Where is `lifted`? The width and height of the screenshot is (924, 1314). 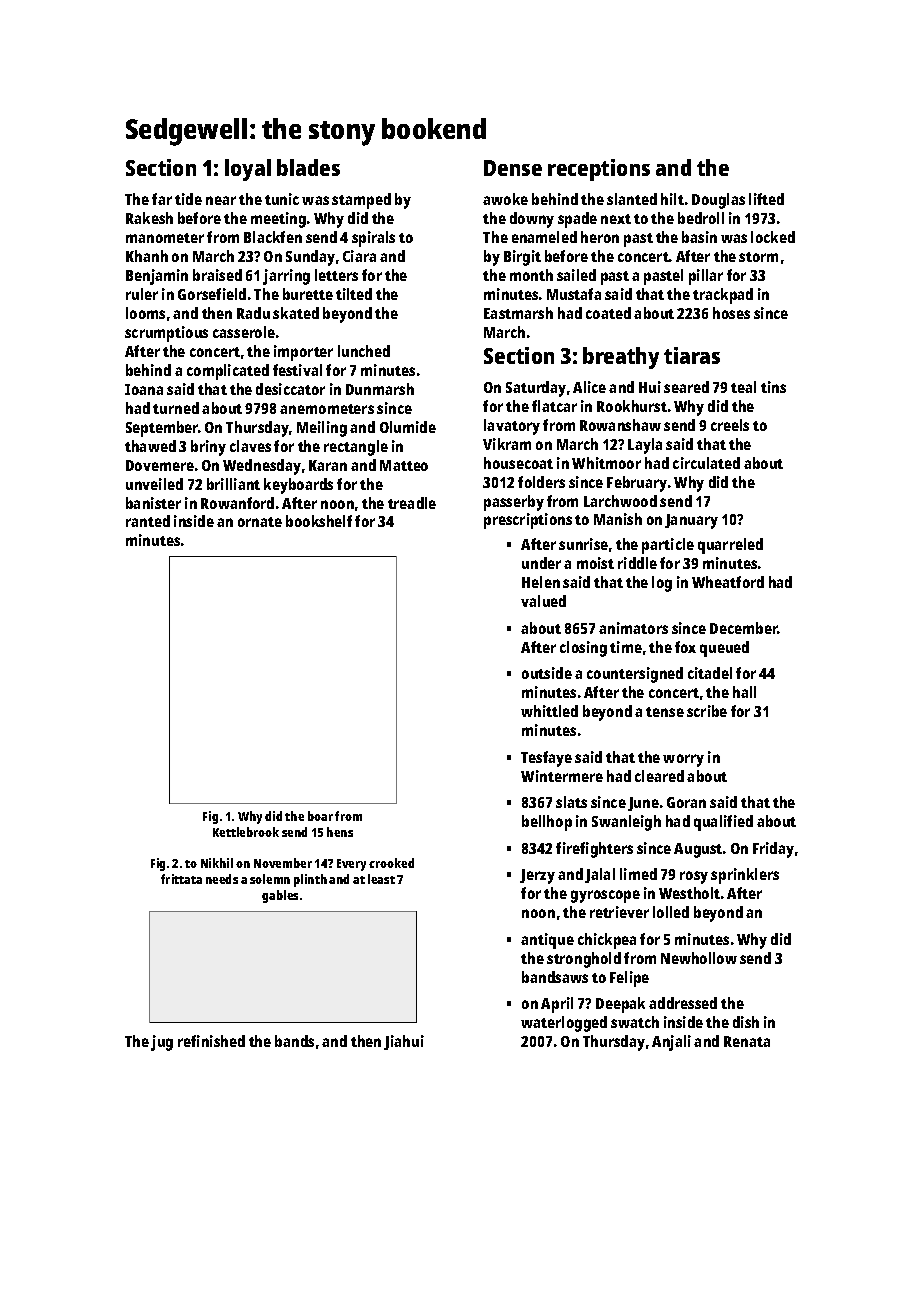
lifted is located at coordinates (766, 199).
